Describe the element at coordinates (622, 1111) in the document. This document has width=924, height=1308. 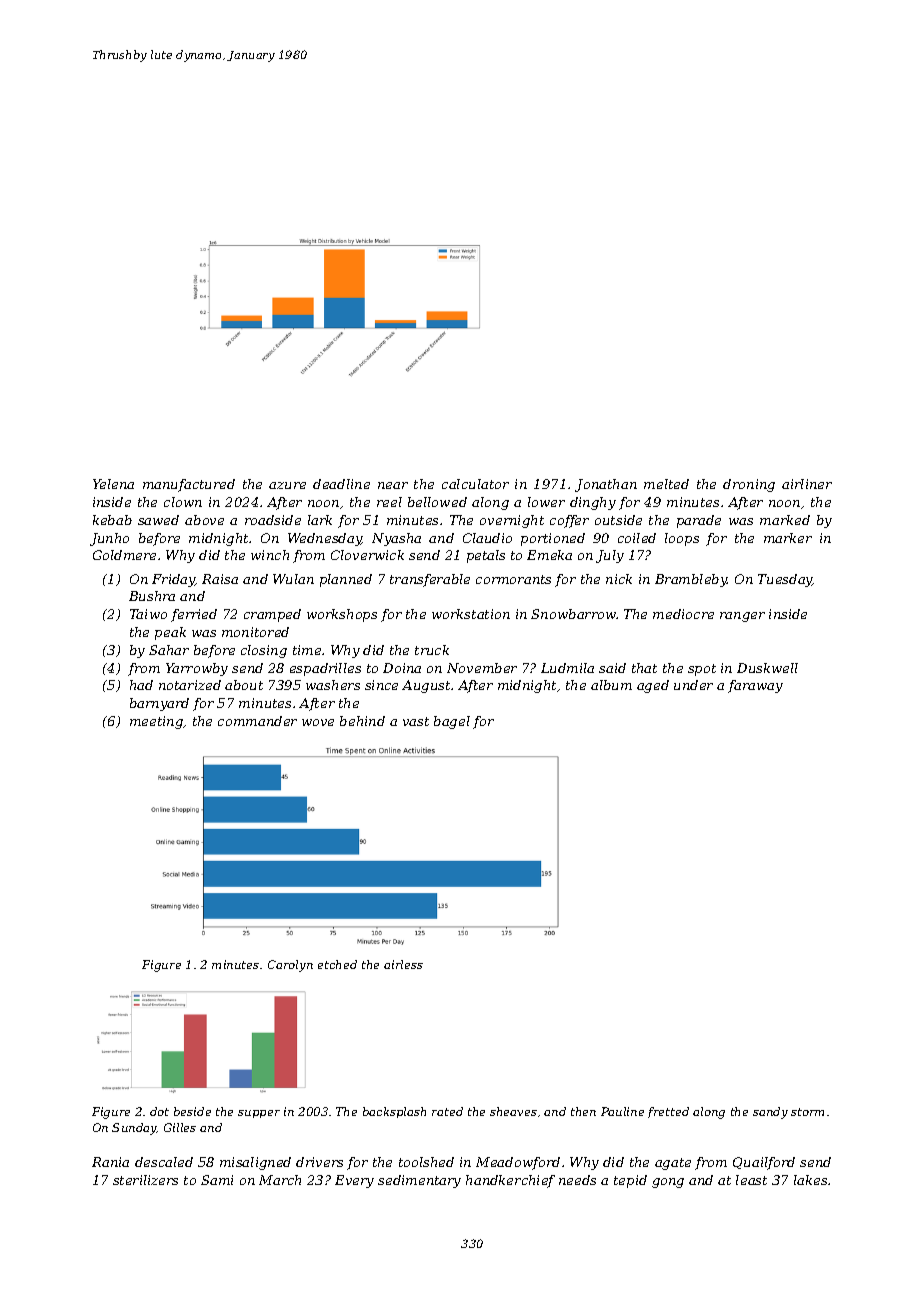
I see `Pauline` at that location.
